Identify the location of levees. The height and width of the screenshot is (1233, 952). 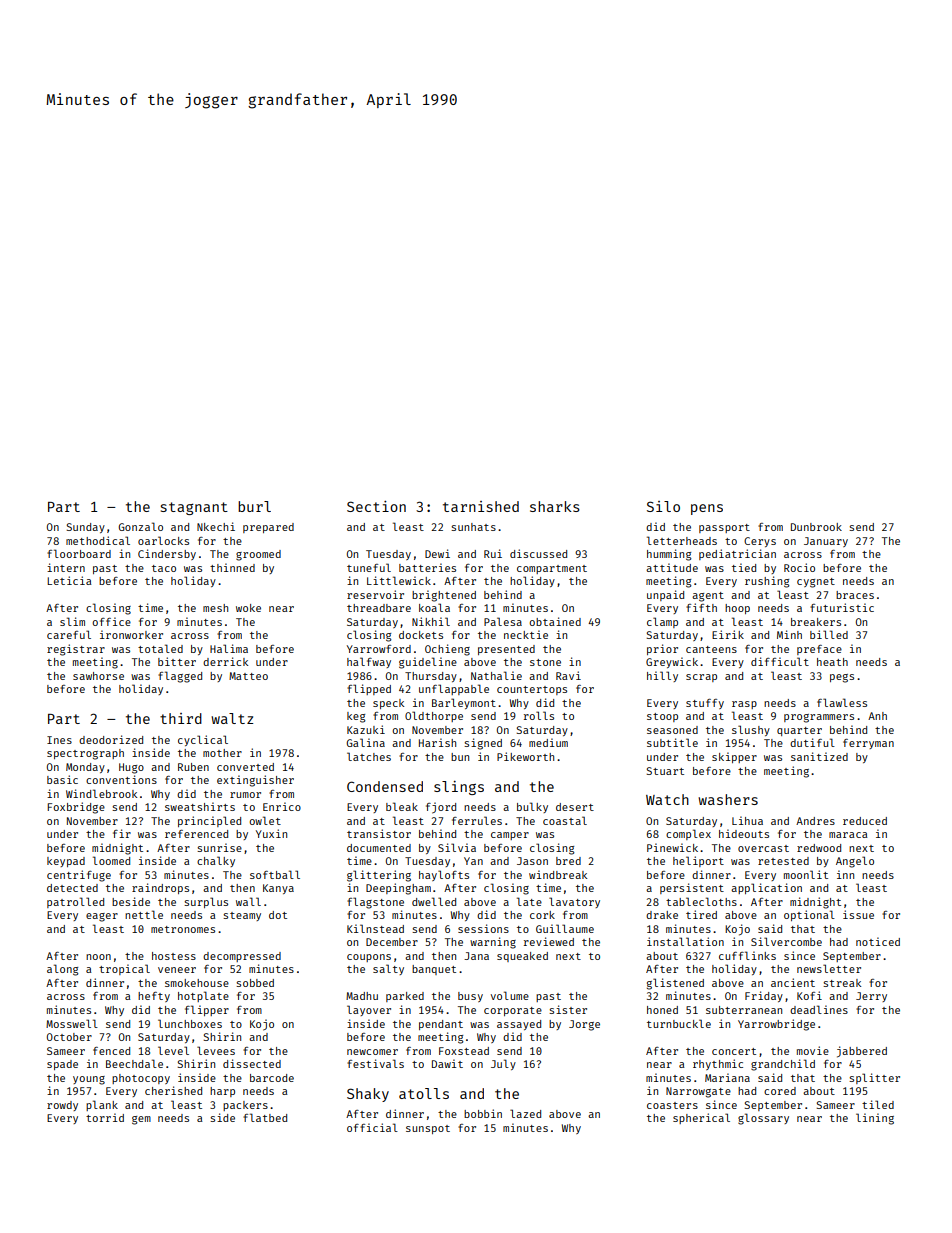
(216, 1050).
